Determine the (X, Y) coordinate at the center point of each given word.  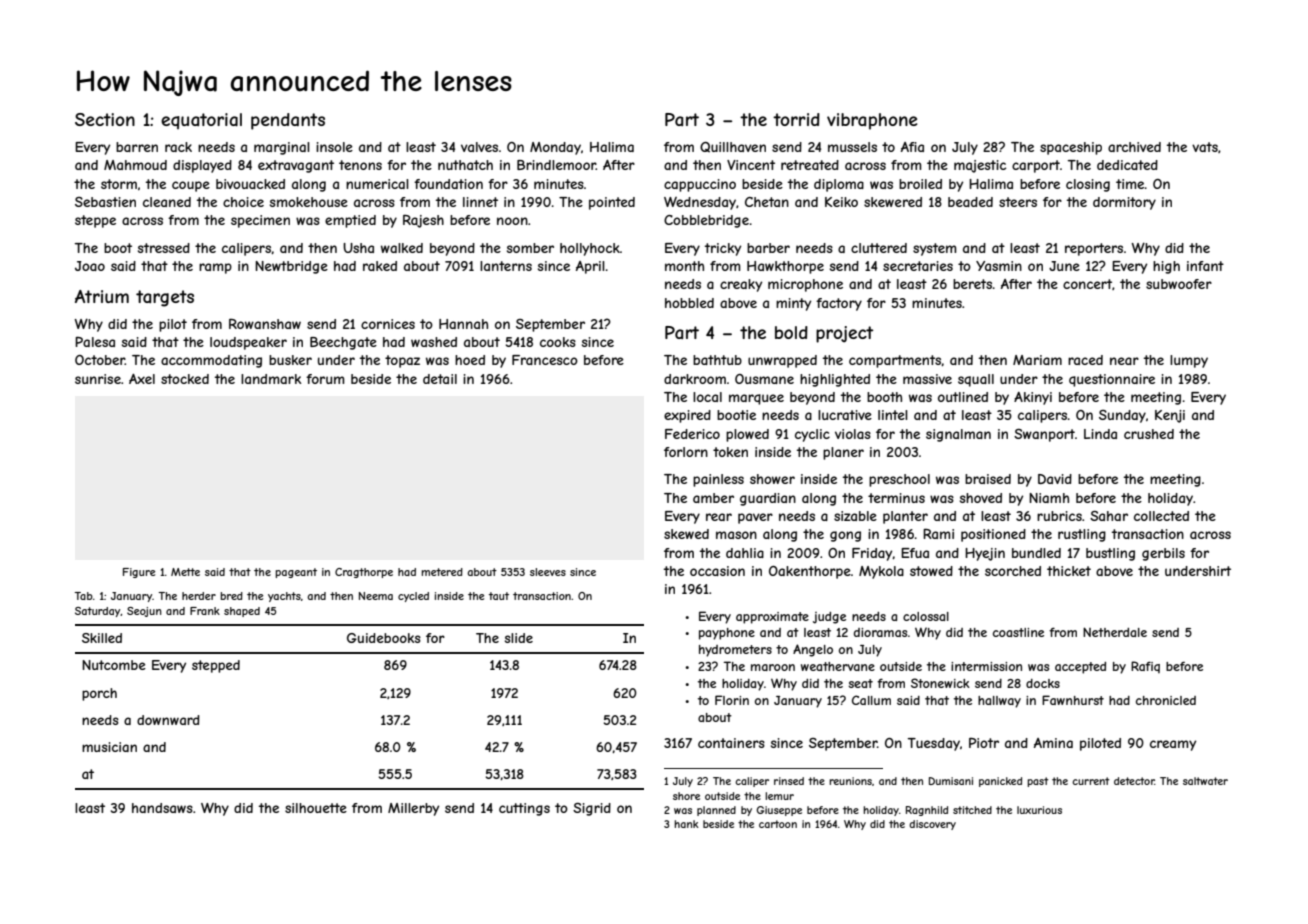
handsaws (162, 808)
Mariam (1037, 360)
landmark (271, 379)
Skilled (102, 638)
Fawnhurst (1073, 700)
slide (519, 638)
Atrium (102, 296)
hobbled (689, 303)
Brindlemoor (556, 165)
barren (137, 147)
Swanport (1044, 435)
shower (772, 479)
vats (1205, 147)
